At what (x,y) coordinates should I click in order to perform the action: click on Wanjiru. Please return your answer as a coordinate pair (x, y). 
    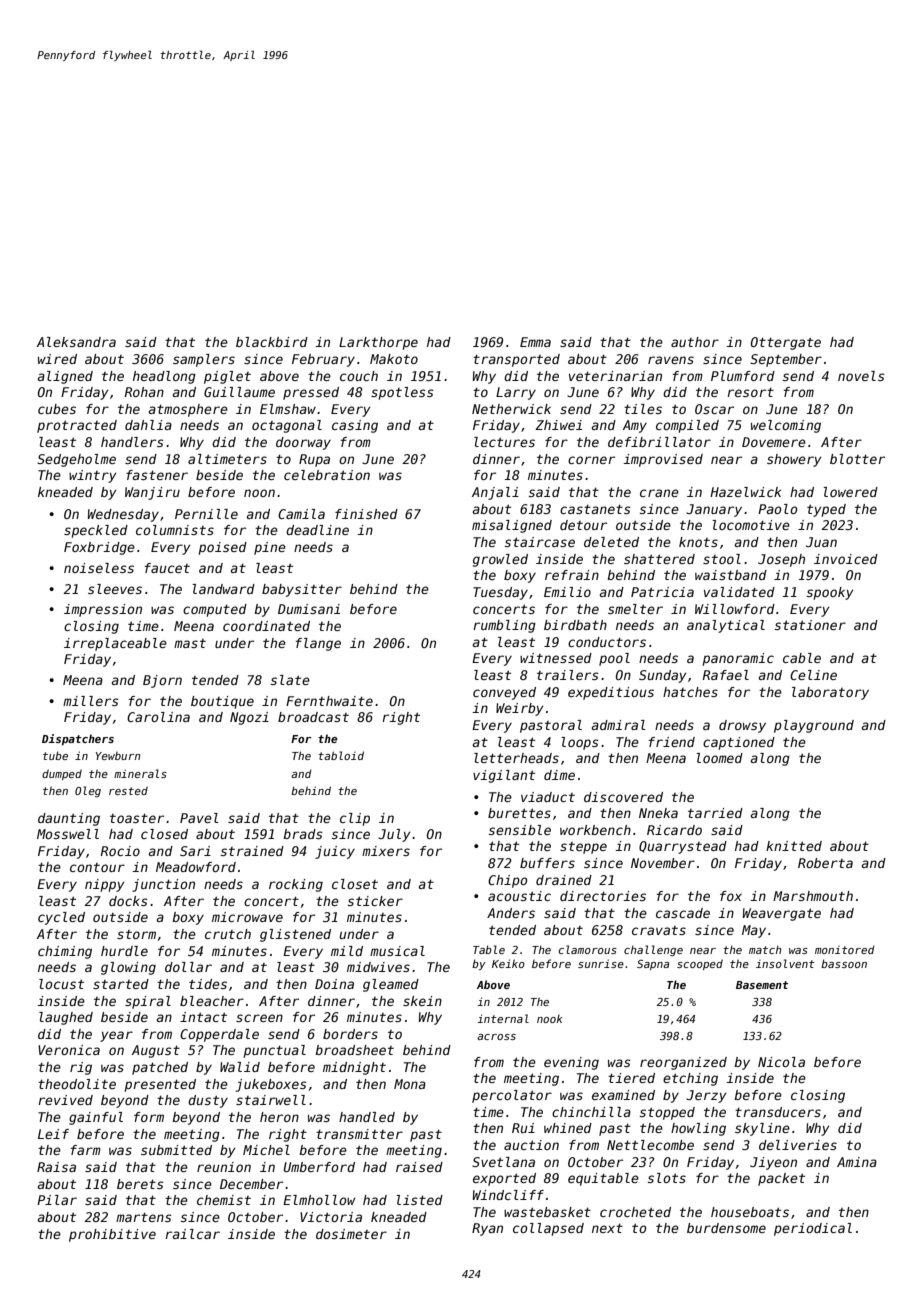
    Looking at the image, I should click on (152, 493).
